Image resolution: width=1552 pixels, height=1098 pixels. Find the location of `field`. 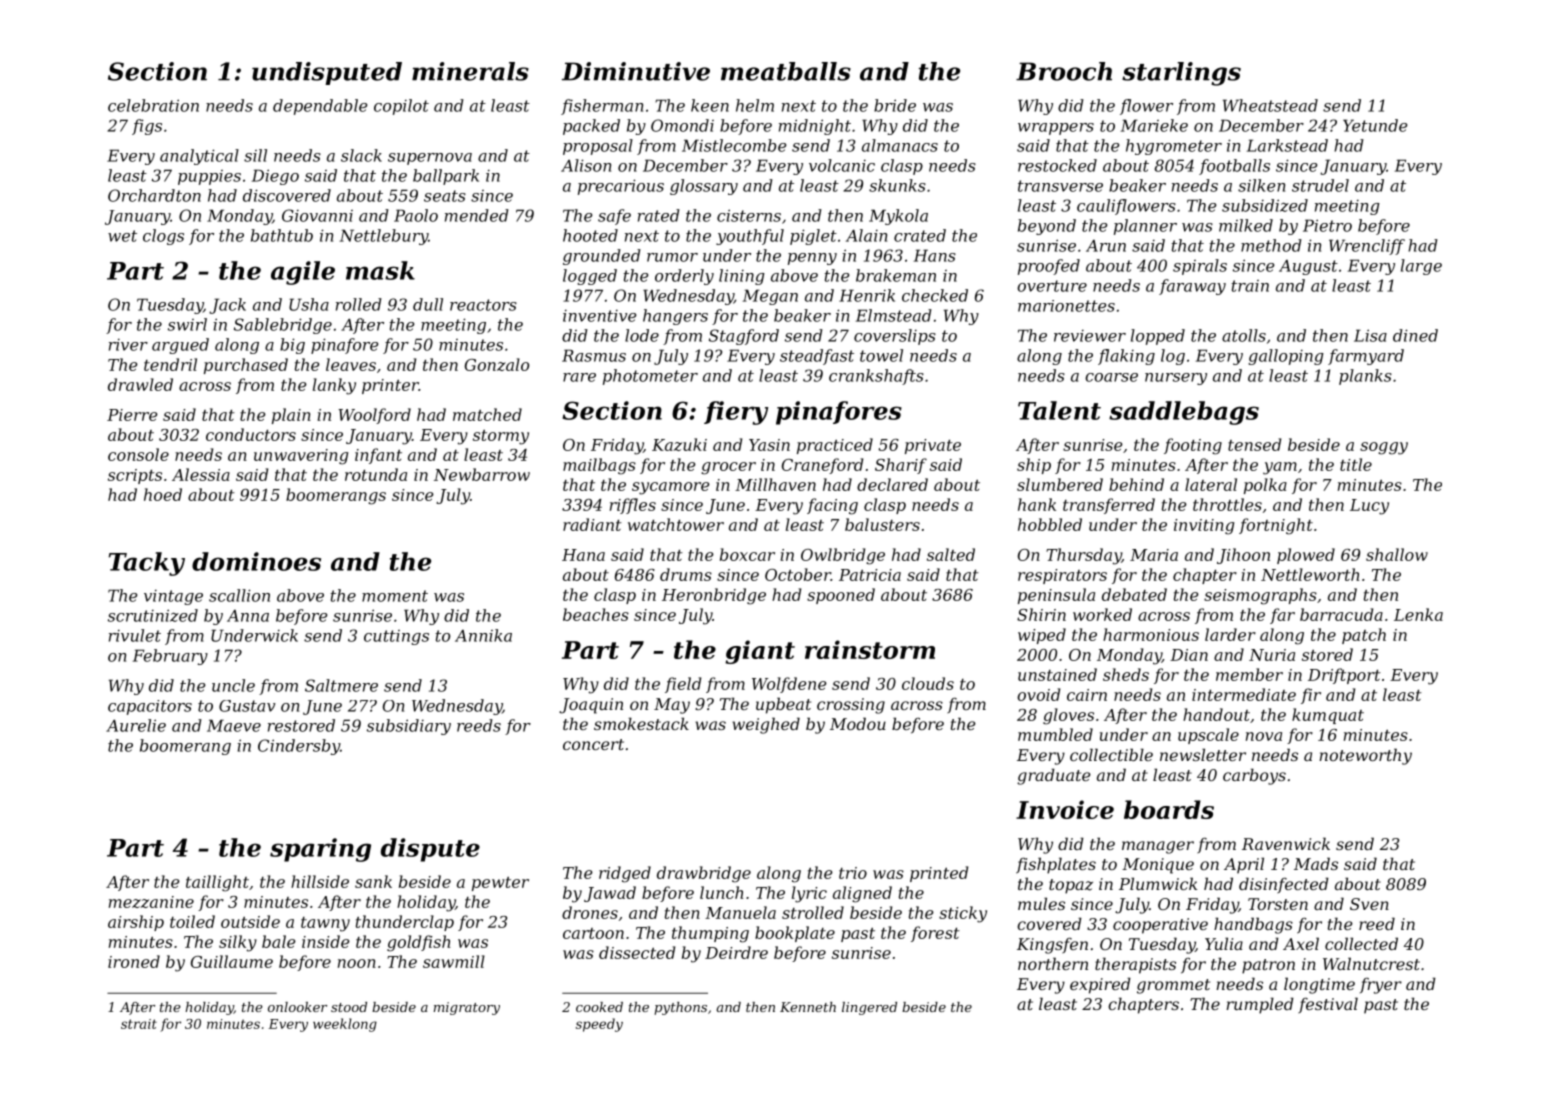

field is located at coordinates (683, 685).
